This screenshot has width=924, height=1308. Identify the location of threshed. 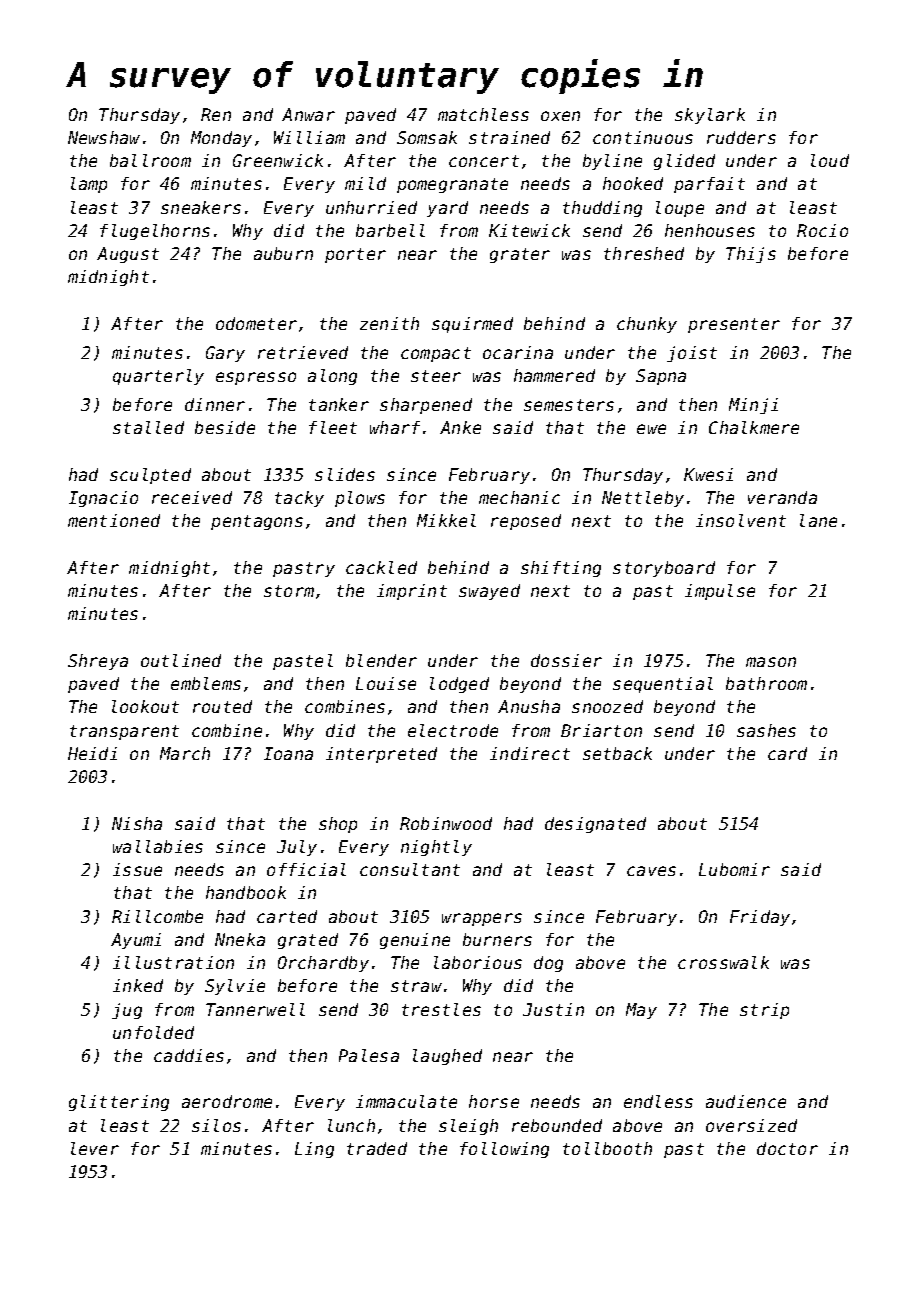
(644, 253).
